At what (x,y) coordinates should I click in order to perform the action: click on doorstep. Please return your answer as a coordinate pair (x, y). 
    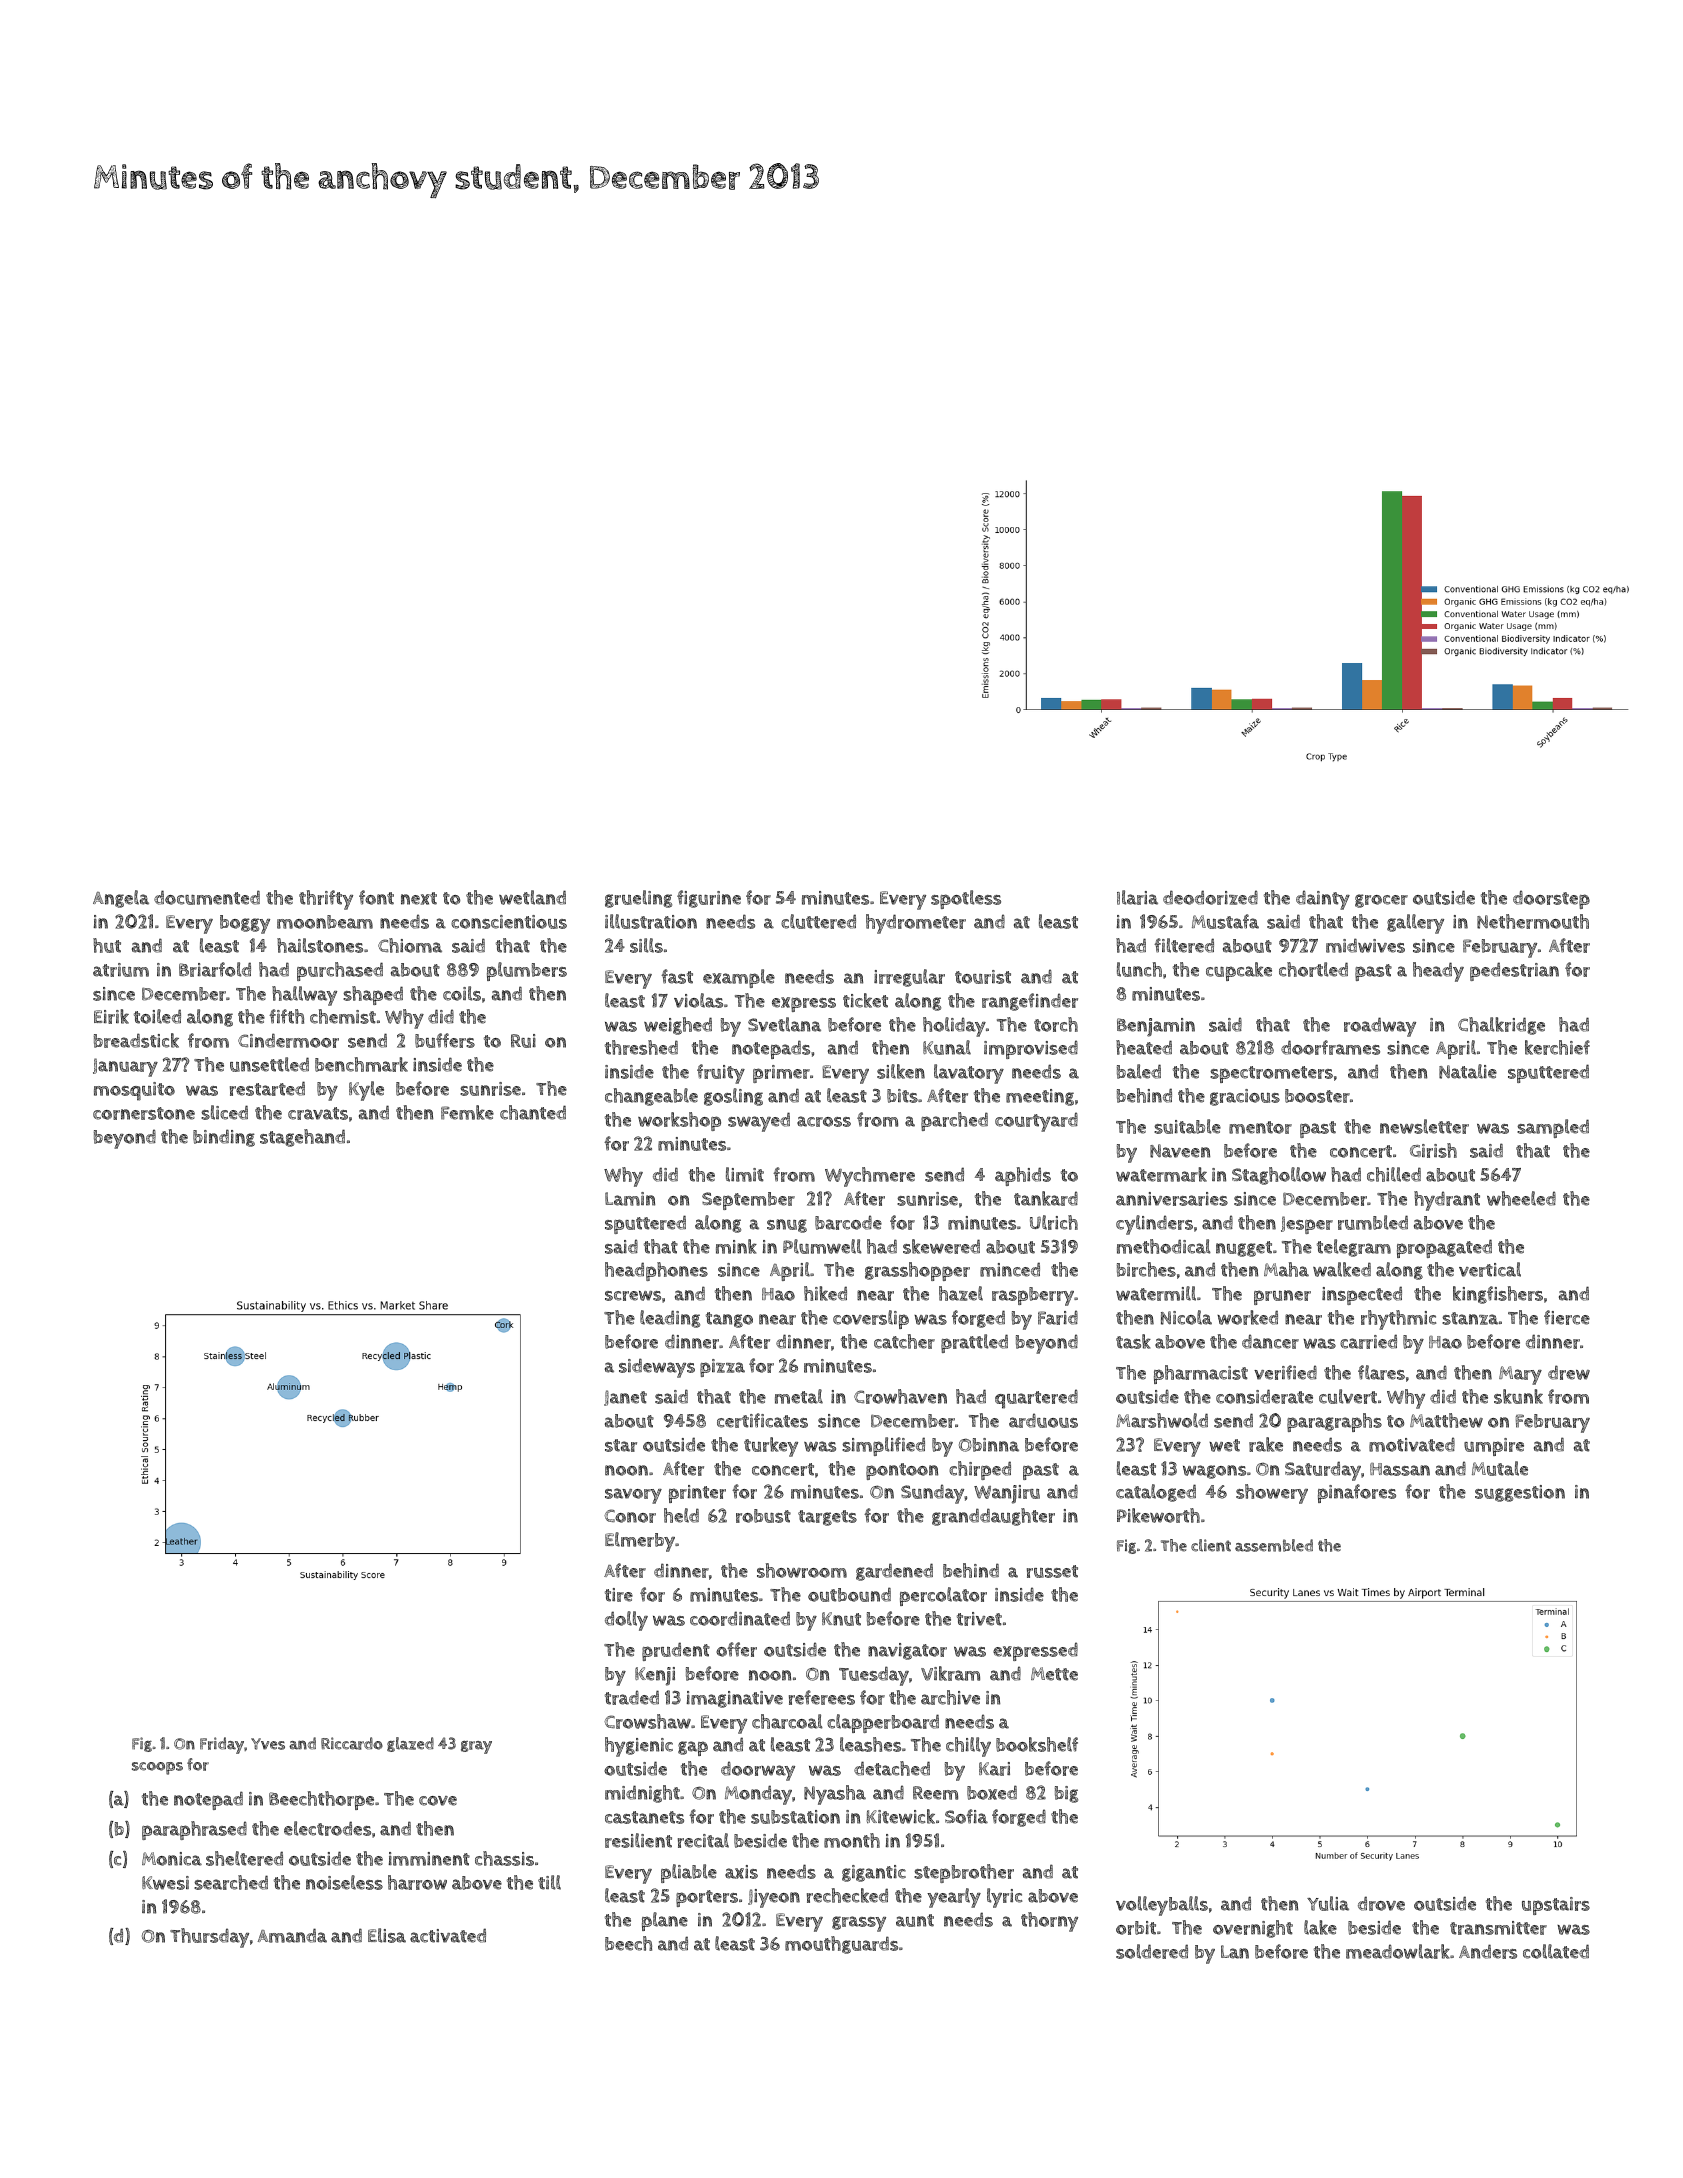
    Looking at the image, I should click on (1551, 899).
